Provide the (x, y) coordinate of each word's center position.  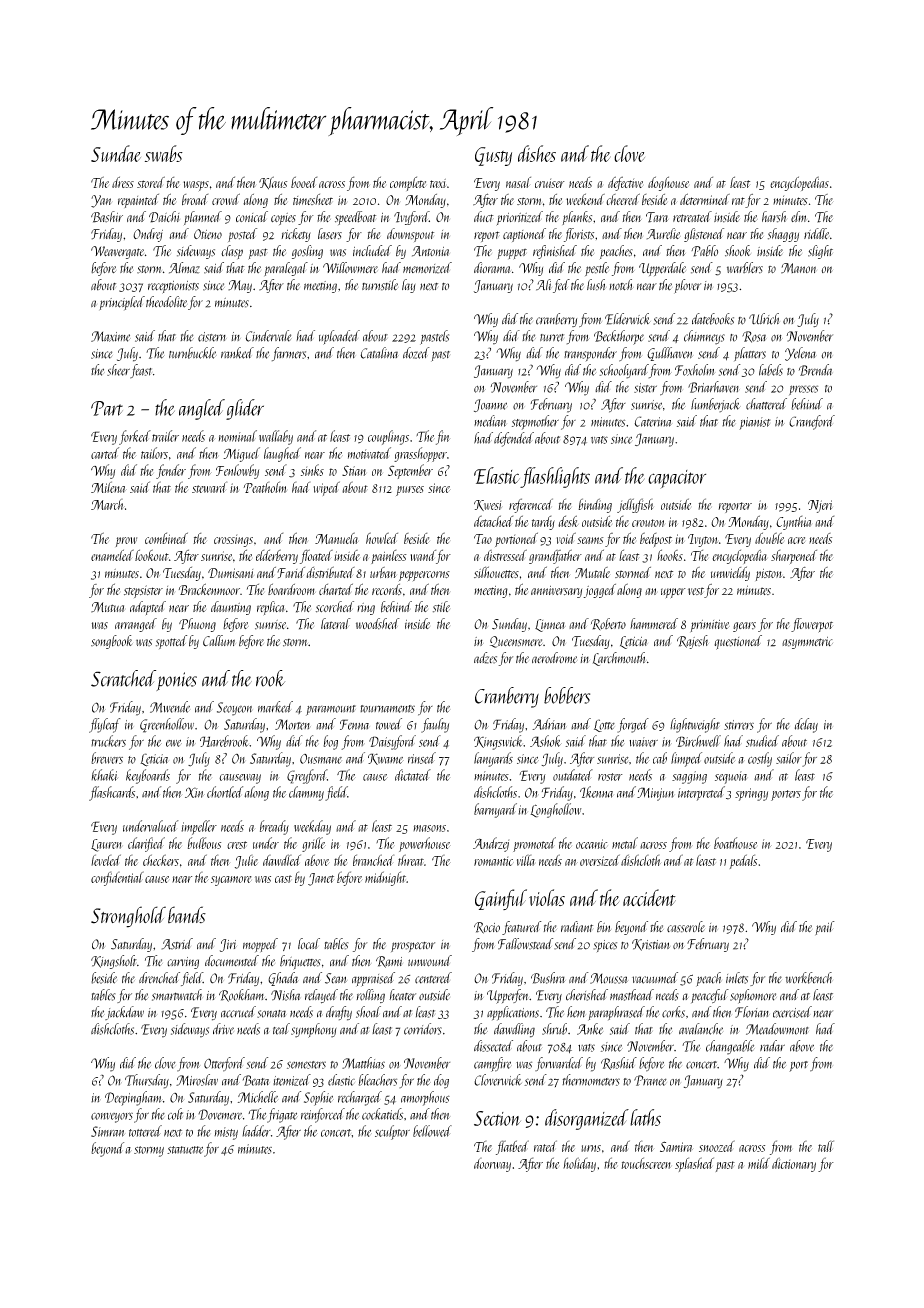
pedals (743, 861)
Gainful (501, 899)
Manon (798, 268)
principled (122, 303)
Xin (195, 792)
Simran (108, 1131)
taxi (438, 183)
